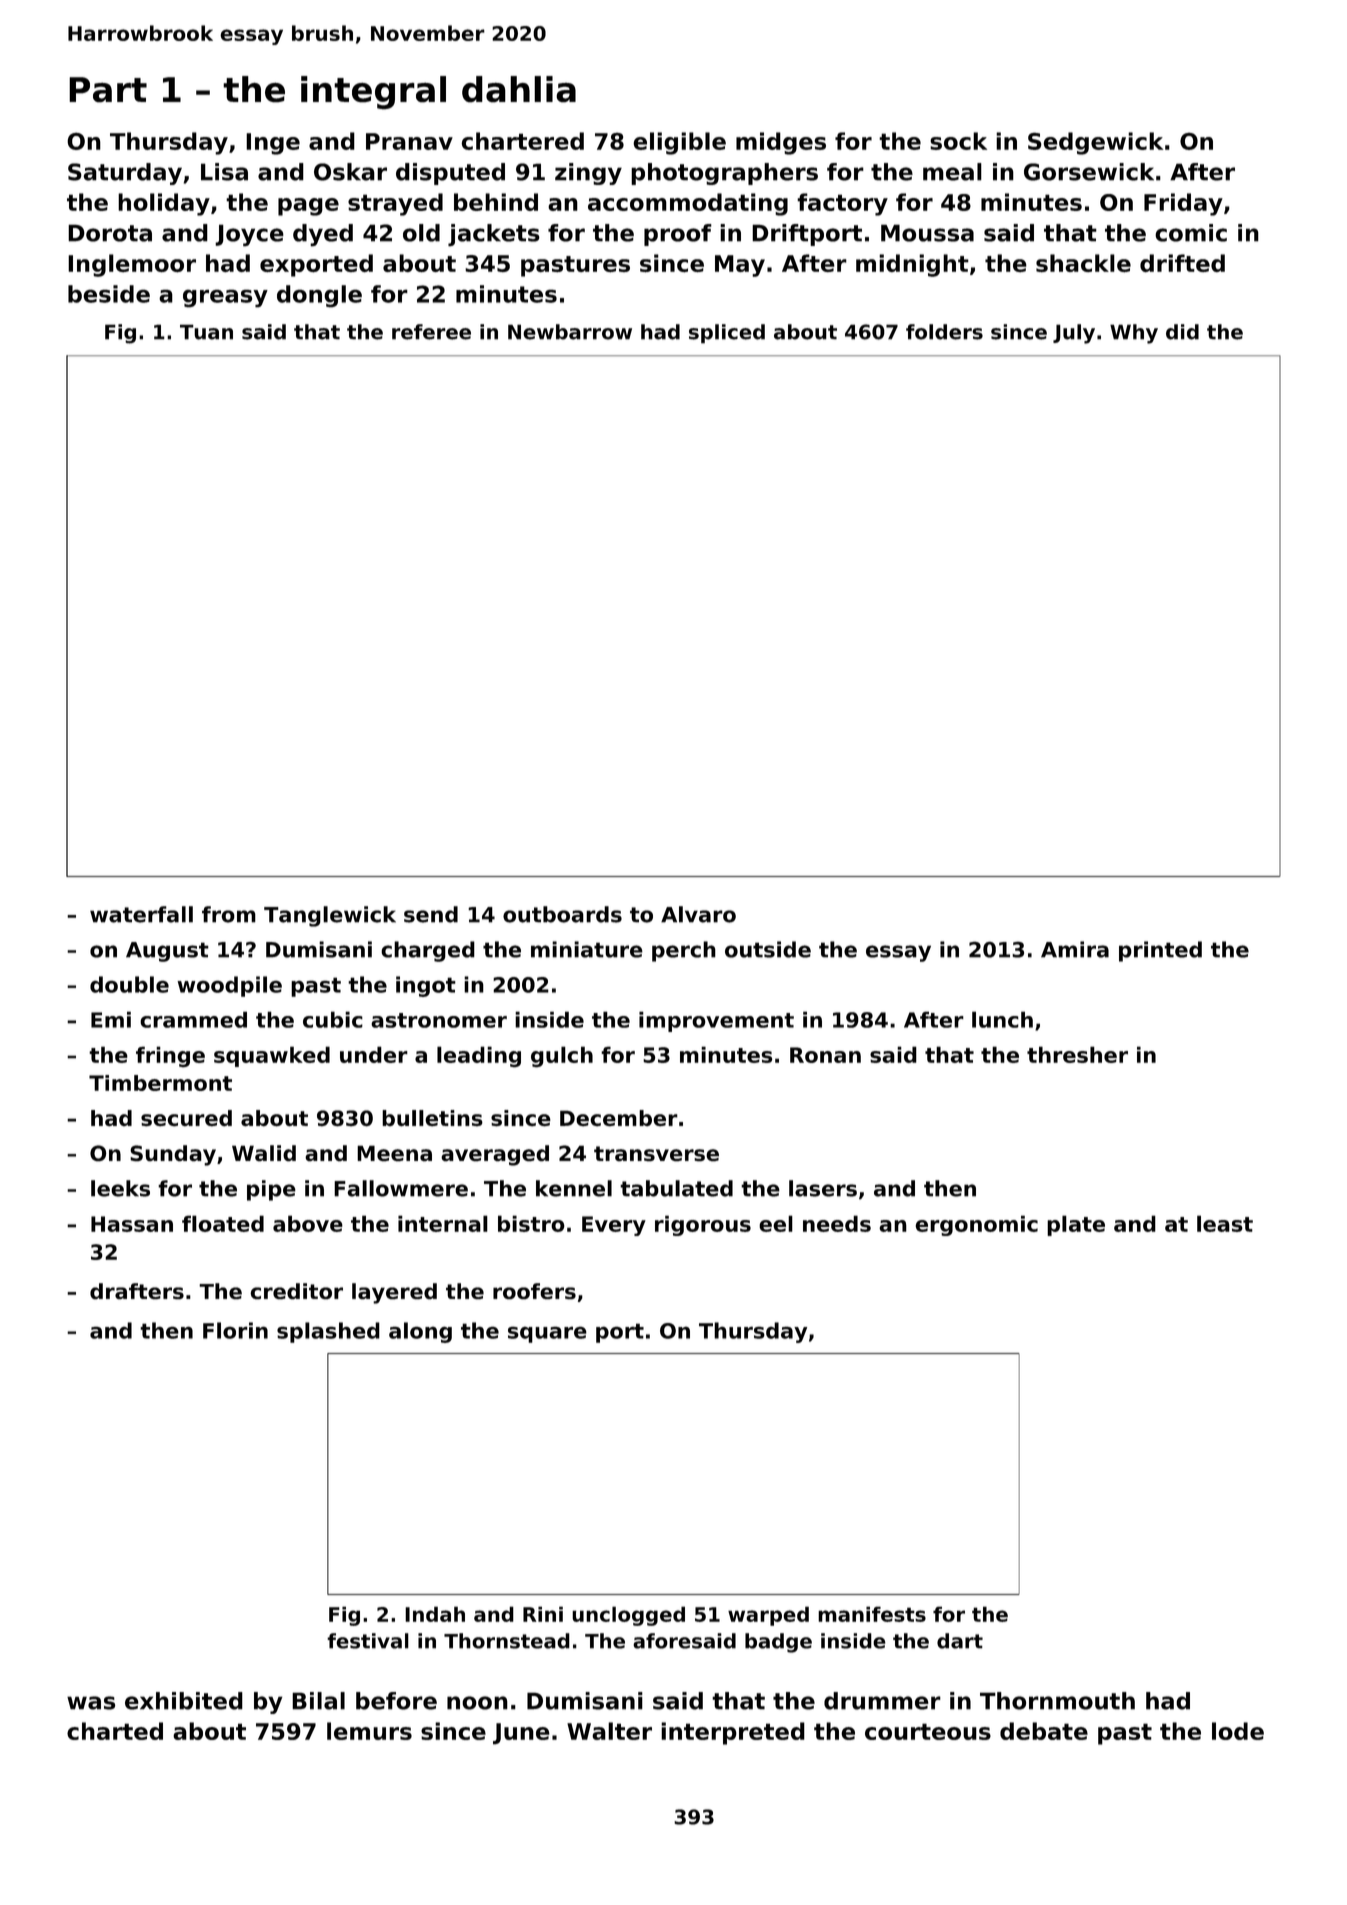 Image resolution: width=1347 pixels, height=1905 pixels. What do you see at coordinates (1160, 951) in the image?
I see `printed` at bounding box center [1160, 951].
